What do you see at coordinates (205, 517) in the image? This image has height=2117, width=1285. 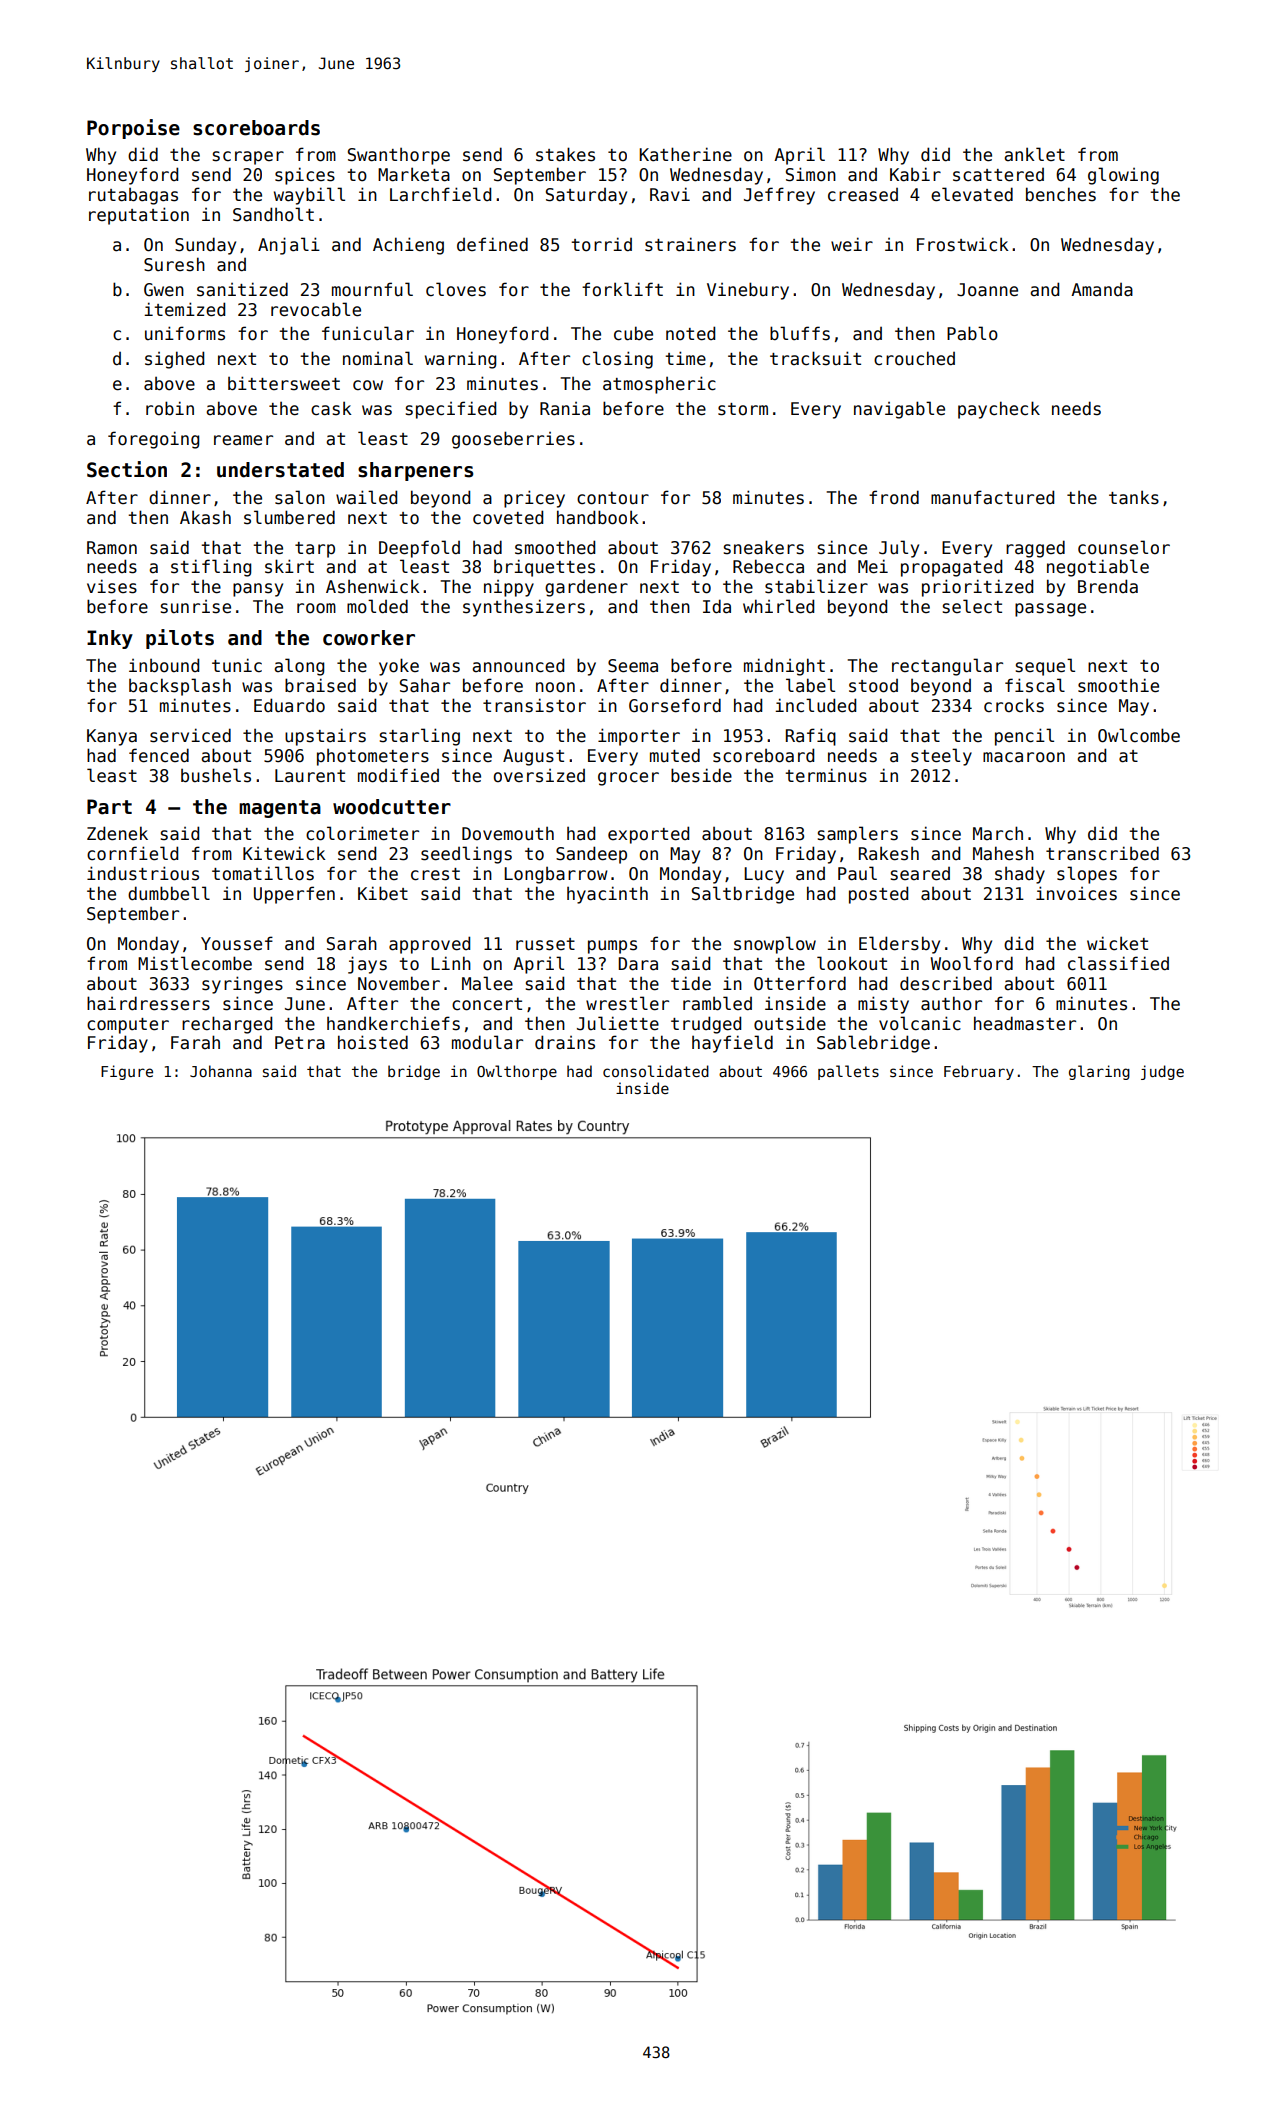 I see `Akash` at bounding box center [205, 517].
